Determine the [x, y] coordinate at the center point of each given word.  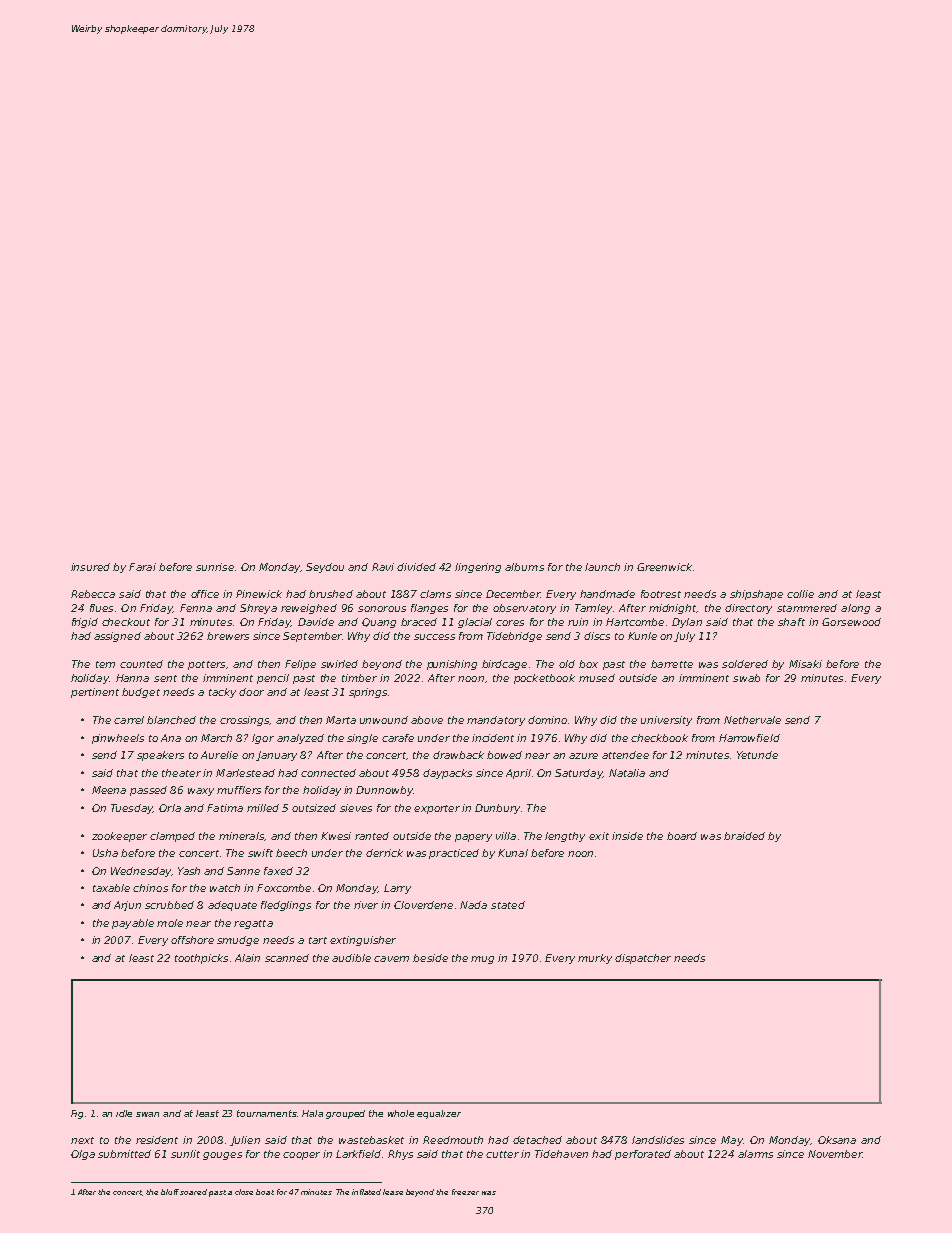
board [682, 836]
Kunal [513, 853]
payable [133, 924]
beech [291, 853]
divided [416, 567]
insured [90, 567]
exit [599, 836]
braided [744, 836]
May [732, 1141]
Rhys [400, 1155]
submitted [124, 1154]
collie [800, 594]
